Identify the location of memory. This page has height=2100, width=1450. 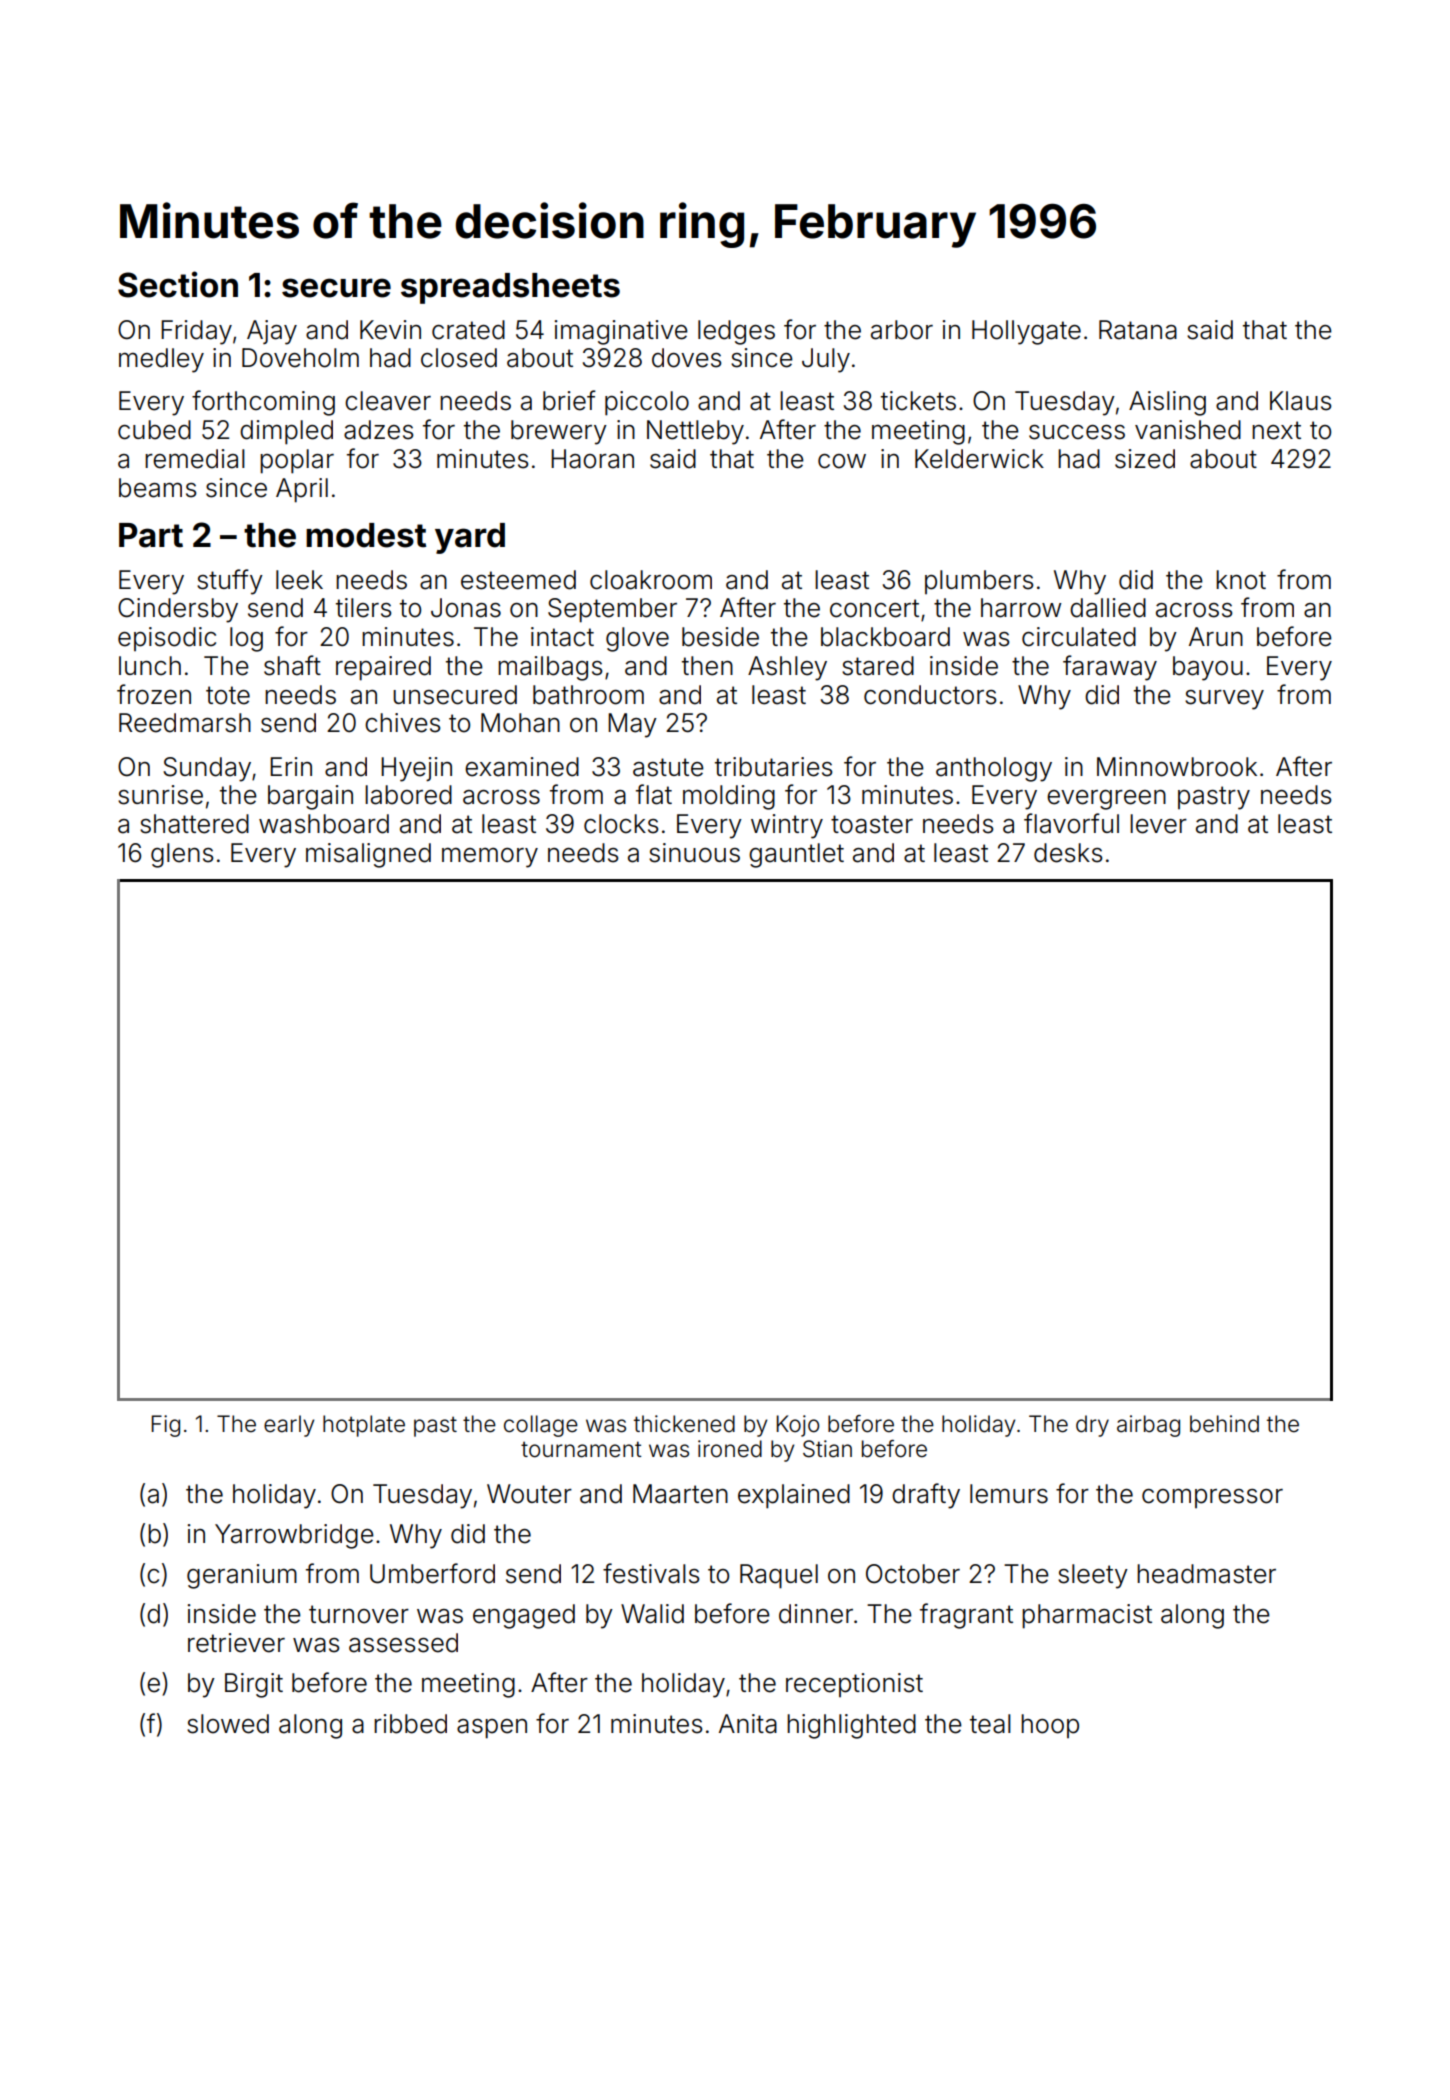
(490, 858).
